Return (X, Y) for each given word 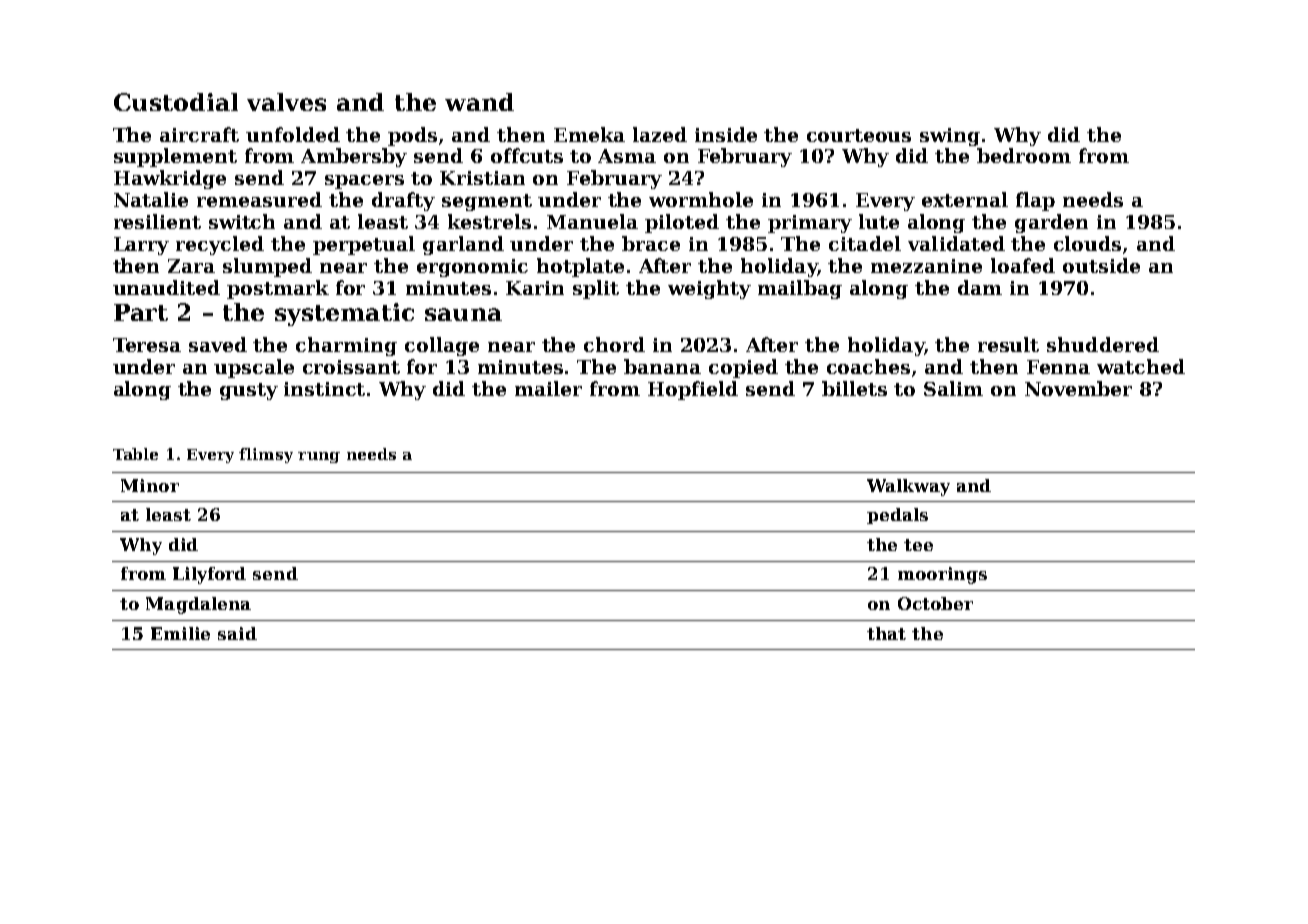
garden (1051, 223)
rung (319, 457)
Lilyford (209, 575)
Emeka (589, 134)
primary (810, 224)
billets (854, 388)
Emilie (180, 633)
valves (286, 102)
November (1078, 388)
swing (950, 137)
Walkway (908, 487)
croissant (351, 367)
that (886, 633)
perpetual (364, 245)
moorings (942, 575)
